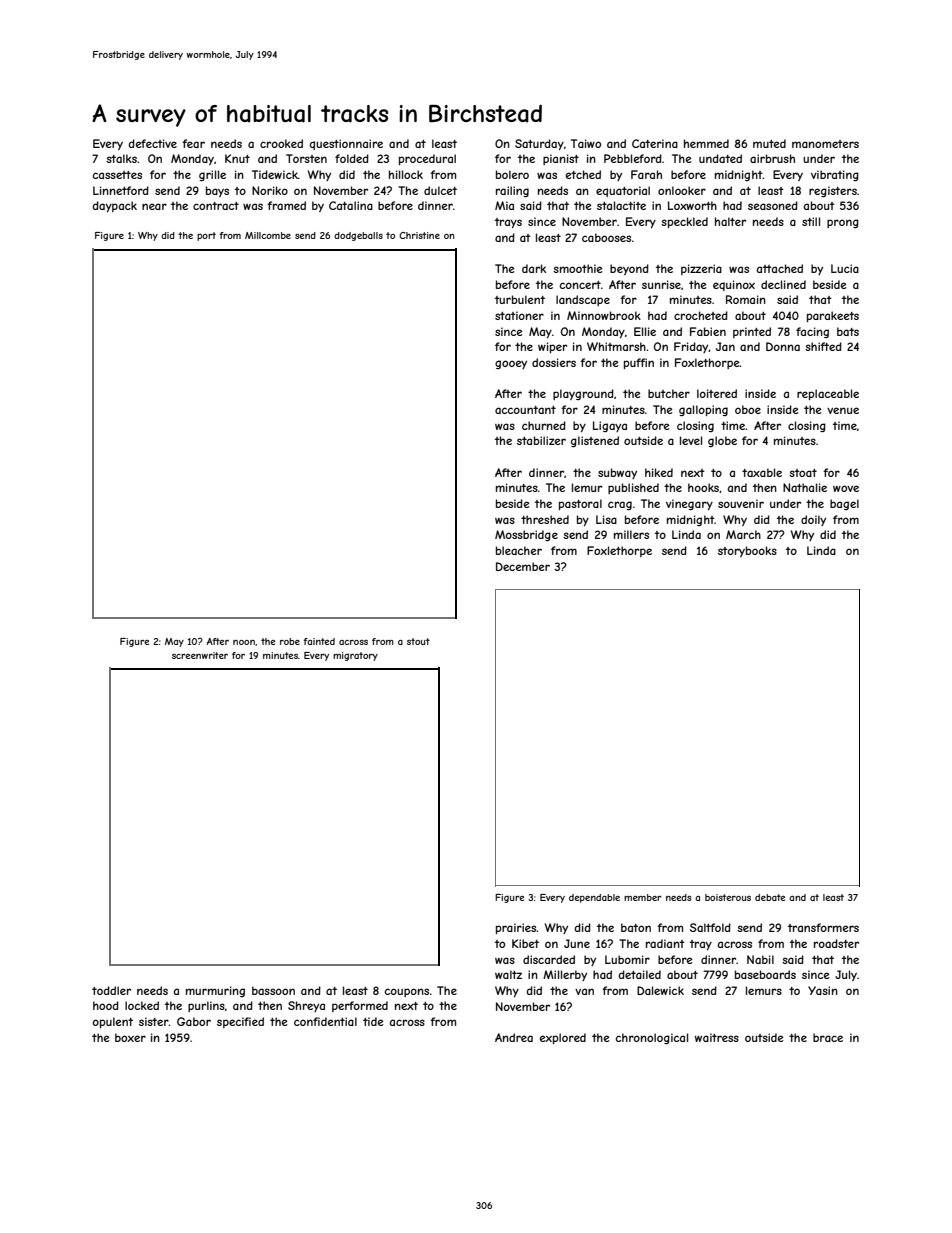 The image size is (952, 1233). Describe the element at coordinates (240, 1022) in the screenshot. I see `specified` at that location.
